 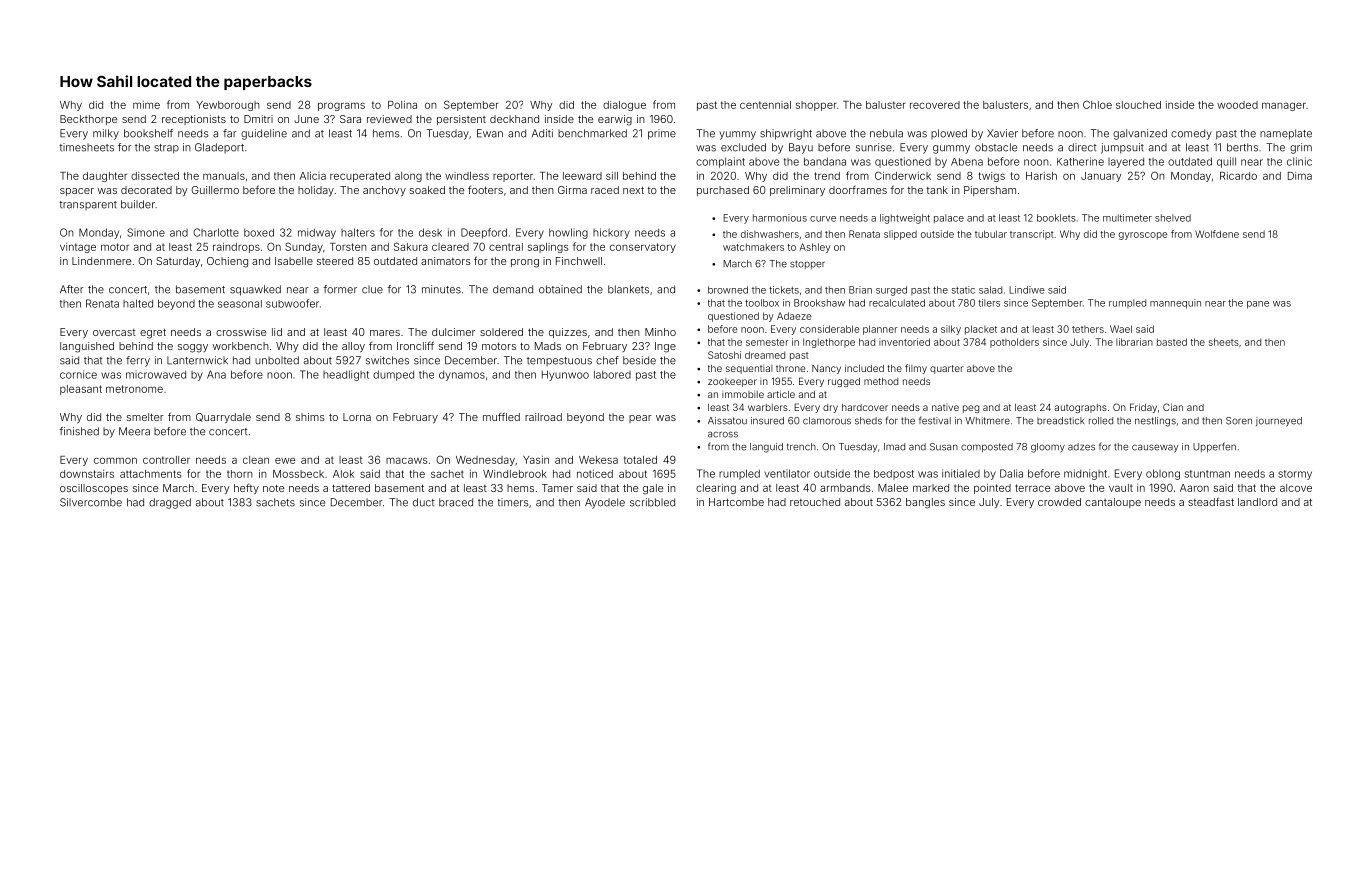 What do you see at coordinates (1217, 234) in the image?
I see `Wolfdene` at bounding box center [1217, 234].
